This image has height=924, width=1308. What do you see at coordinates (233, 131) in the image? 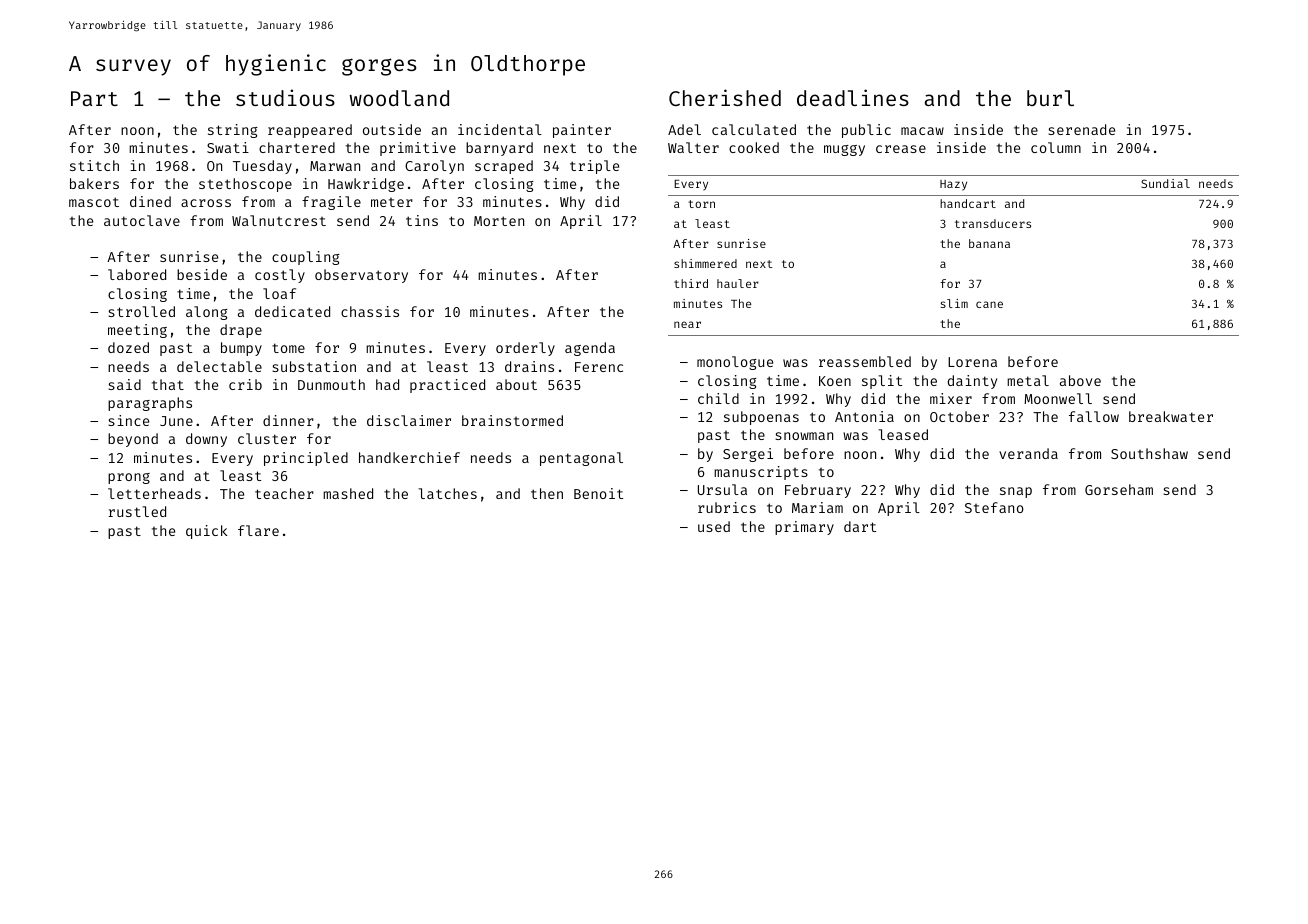
I see `string` at bounding box center [233, 131].
